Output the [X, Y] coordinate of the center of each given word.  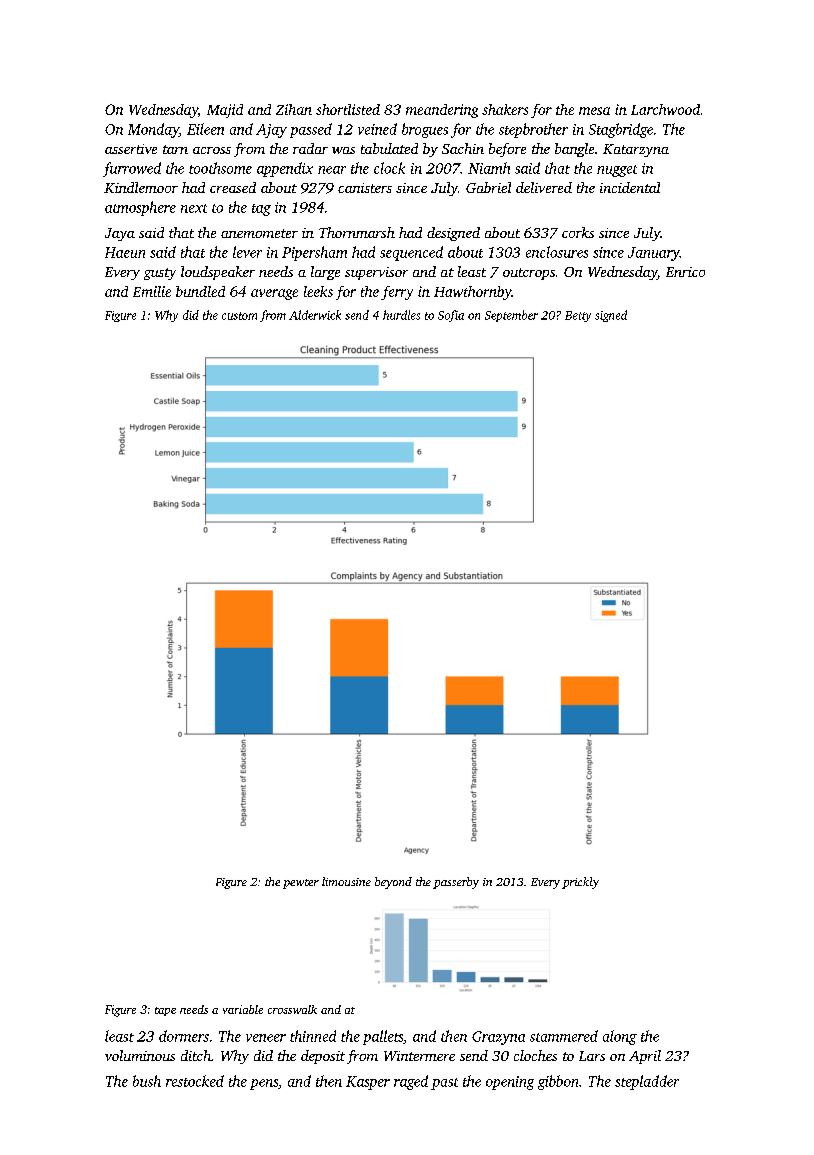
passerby [456, 883]
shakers [505, 109]
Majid [225, 111]
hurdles [401, 315]
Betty [578, 316]
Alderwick [315, 315]
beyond [393, 883]
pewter [301, 884]
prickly [580, 883]
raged [411, 1082]
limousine [346, 881]
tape [165, 1011]
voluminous [140, 1055]
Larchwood [665, 109]
